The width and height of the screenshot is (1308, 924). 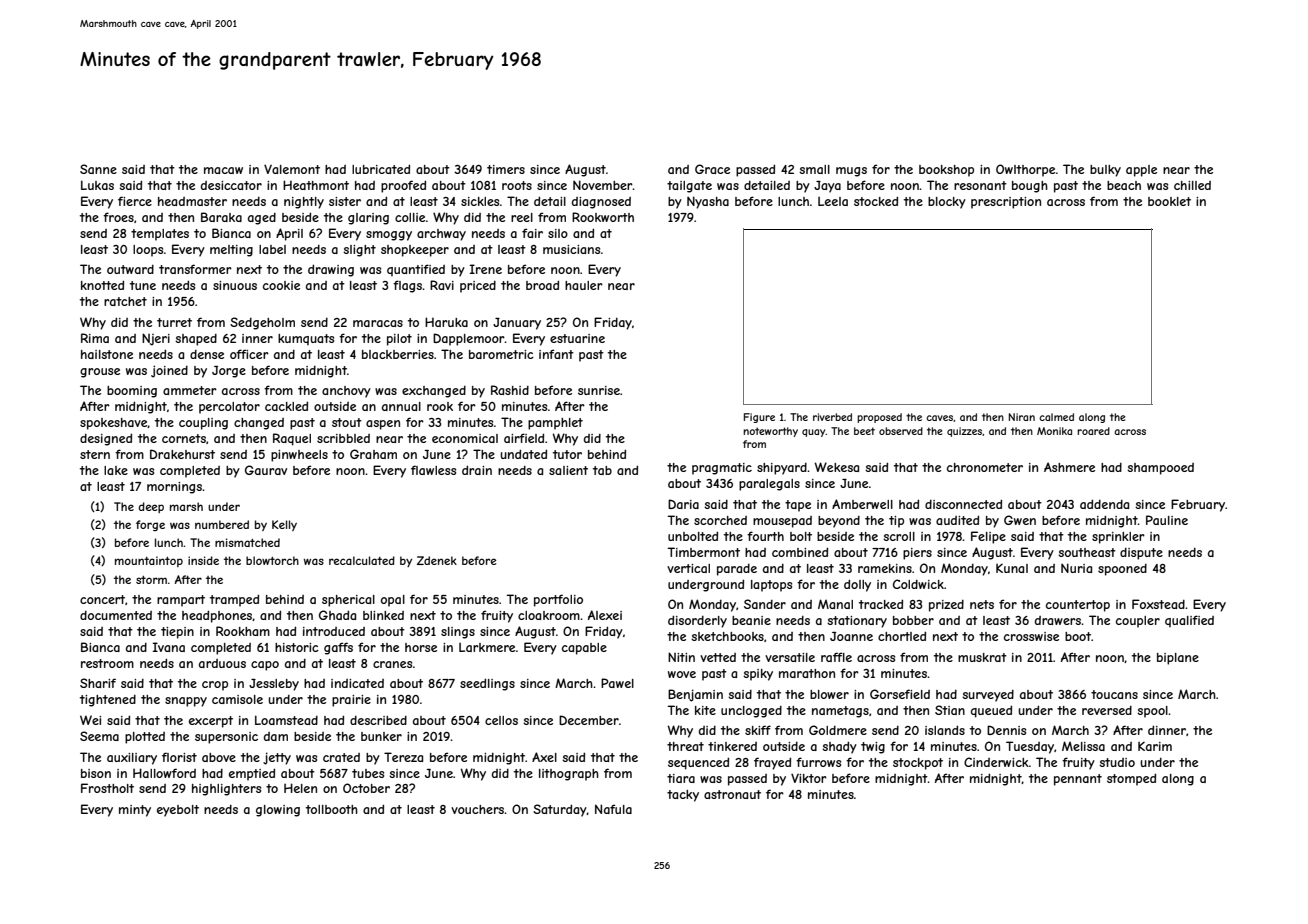 What do you see at coordinates (107, 788) in the screenshot?
I see `Frostholt` at bounding box center [107, 788].
